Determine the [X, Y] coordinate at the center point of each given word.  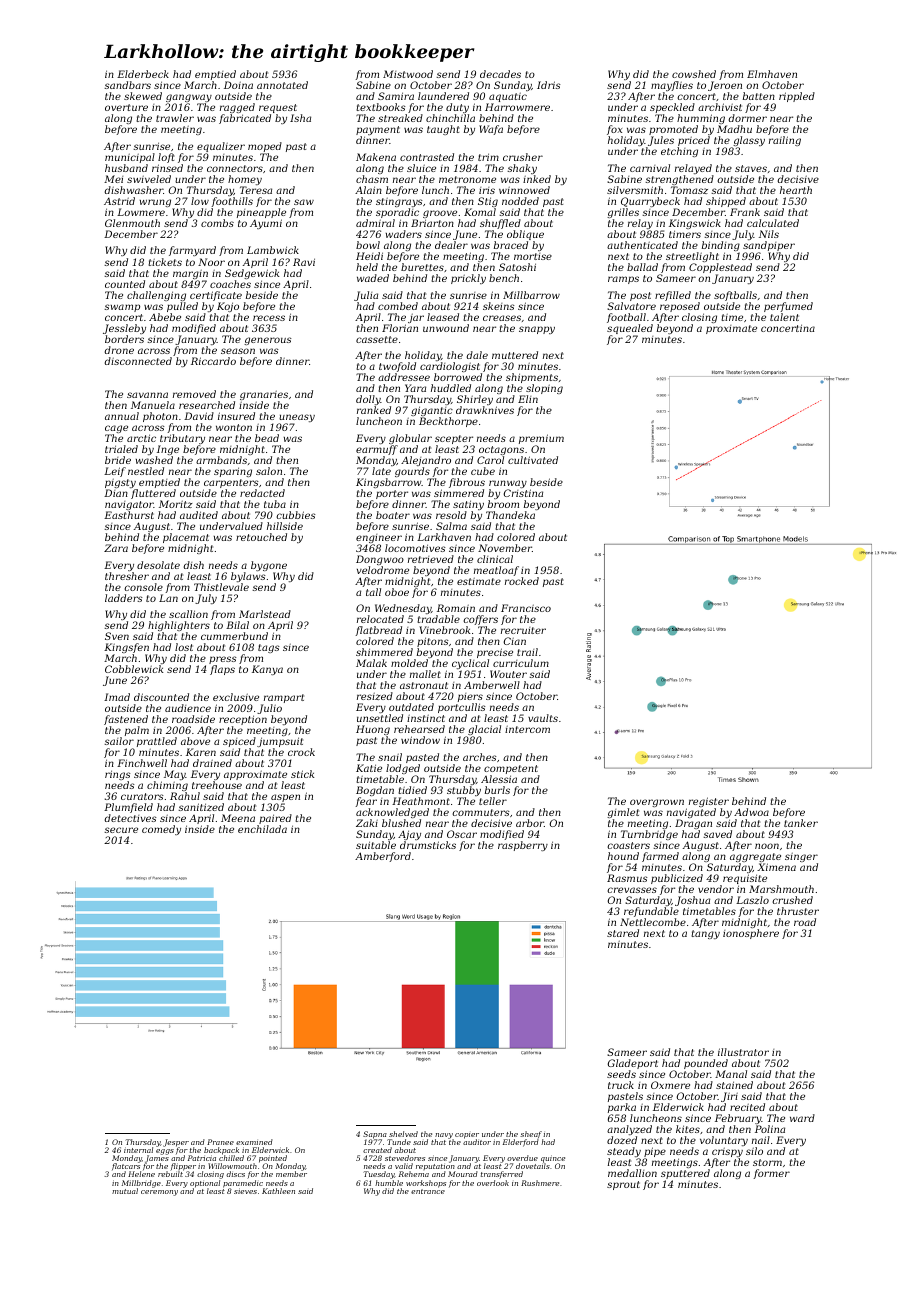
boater [393, 515]
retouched [261, 537]
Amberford [383, 857]
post [640, 296]
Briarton [432, 223]
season [238, 351]
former [772, 1174]
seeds [621, 1074]
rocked [522, 581]
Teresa [256, 190]
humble [389, 1183]
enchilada [262, 829]
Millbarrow [531, 295]
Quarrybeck [650, 202]
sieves [245, 1191]
